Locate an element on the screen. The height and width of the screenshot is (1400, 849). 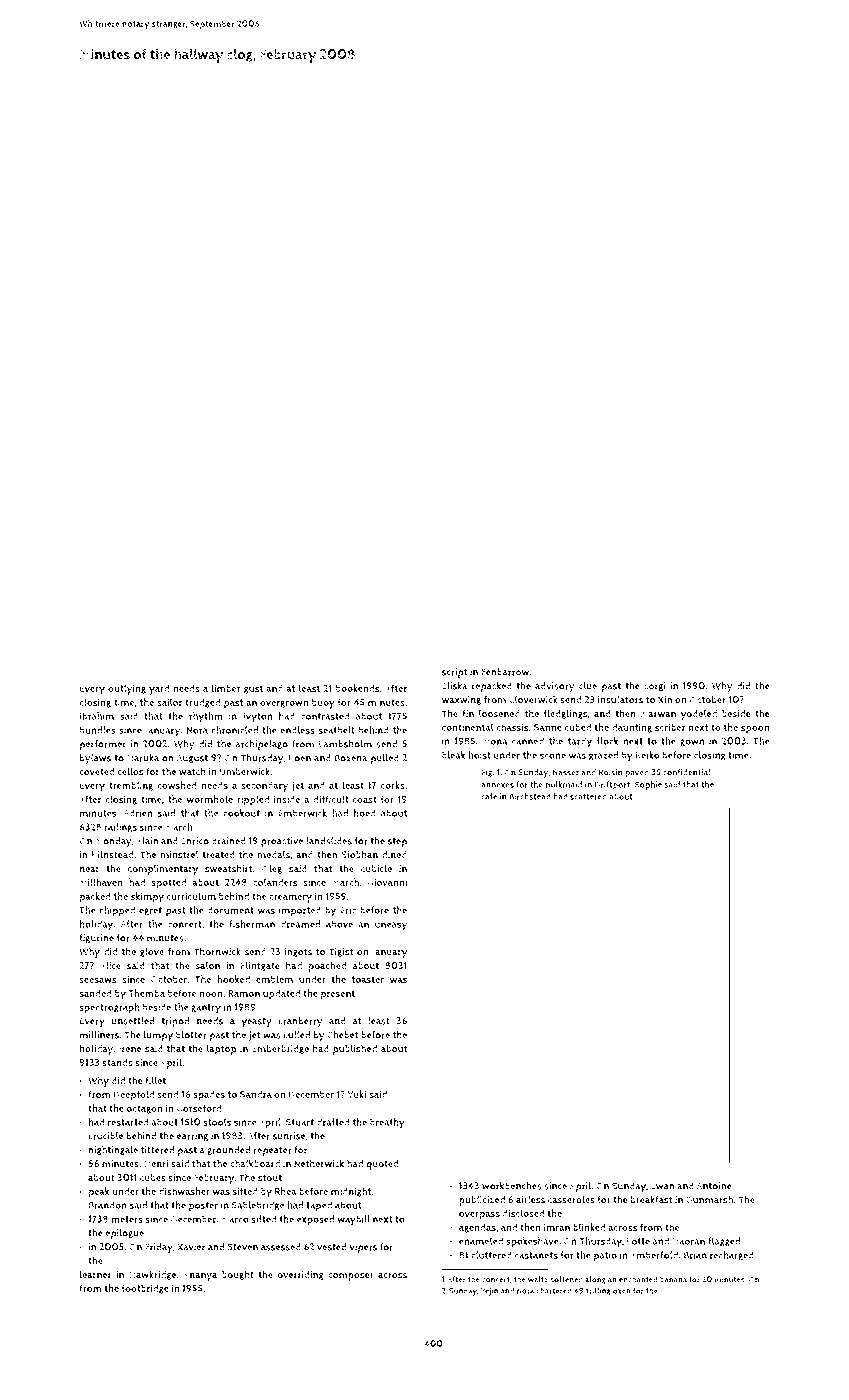
toaster is located at coordinates (368, 979).
